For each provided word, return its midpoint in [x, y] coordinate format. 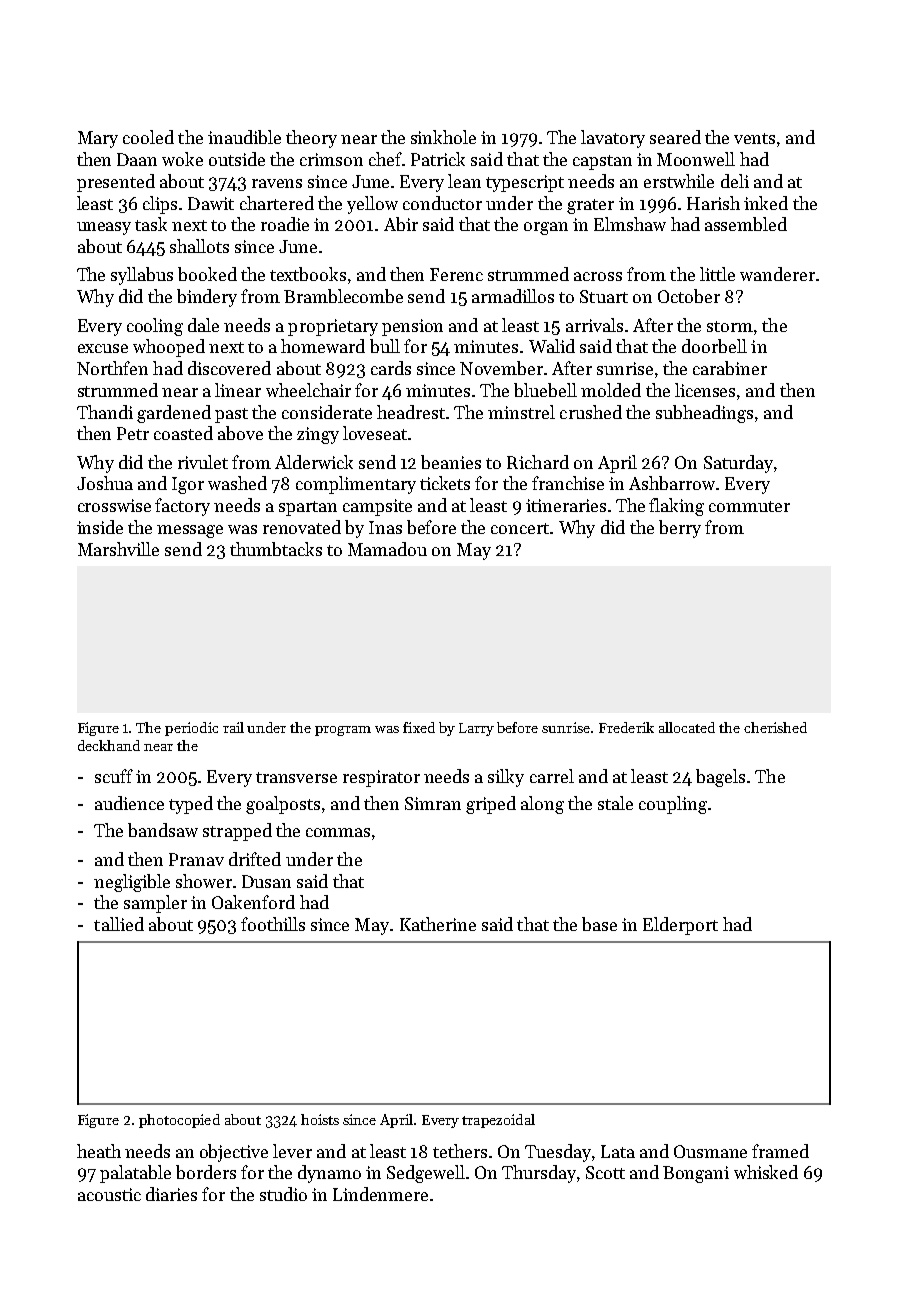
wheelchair [308, 390]
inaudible [244, 137]
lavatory [613, 139]
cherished [775, 727]
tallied [119, 924]
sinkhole [443, 137]
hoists [320, 1119]
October [689, 296]
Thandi [105, 412]
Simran [433, 803]
